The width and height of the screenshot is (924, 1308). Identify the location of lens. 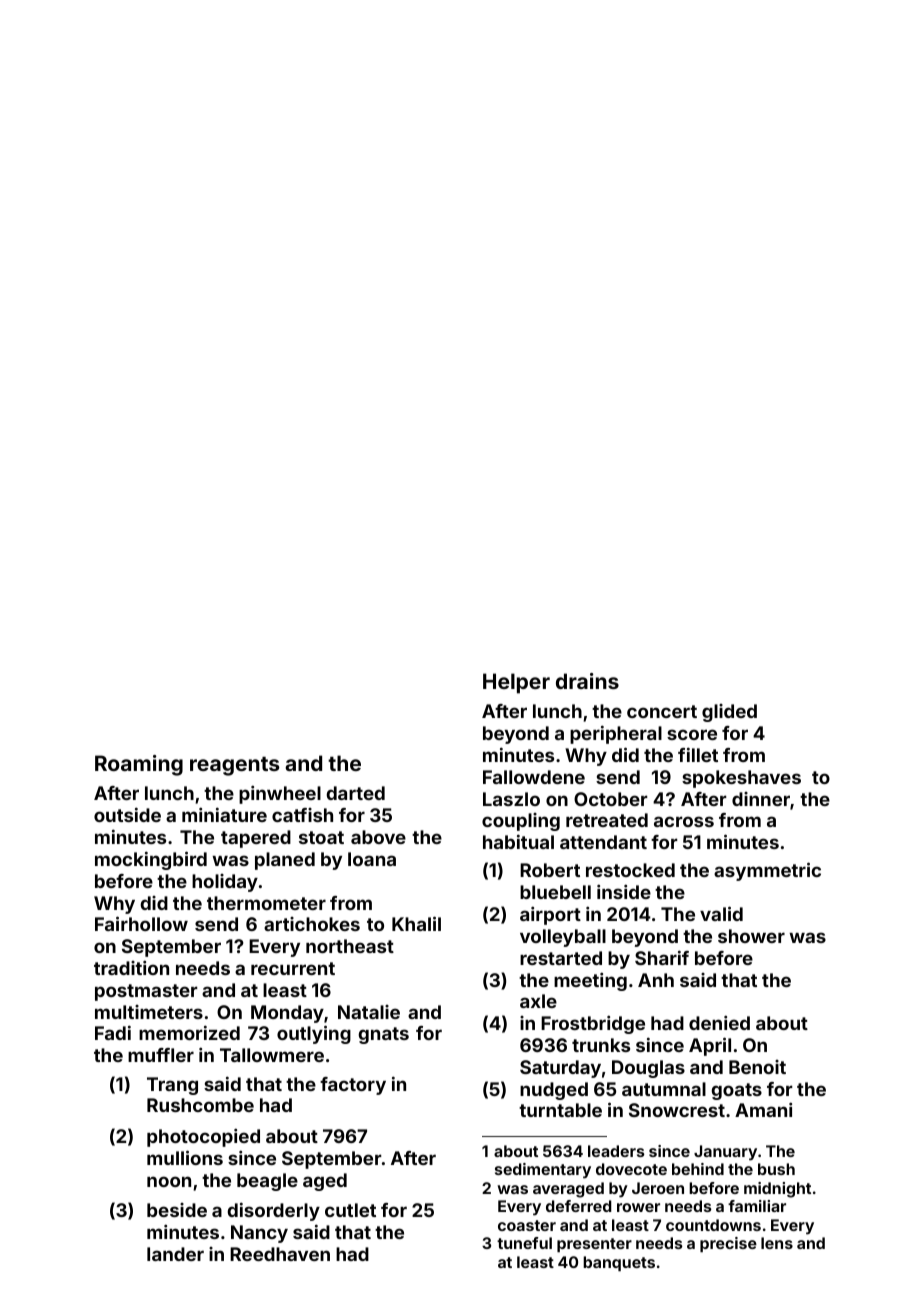
(777, 1243).
